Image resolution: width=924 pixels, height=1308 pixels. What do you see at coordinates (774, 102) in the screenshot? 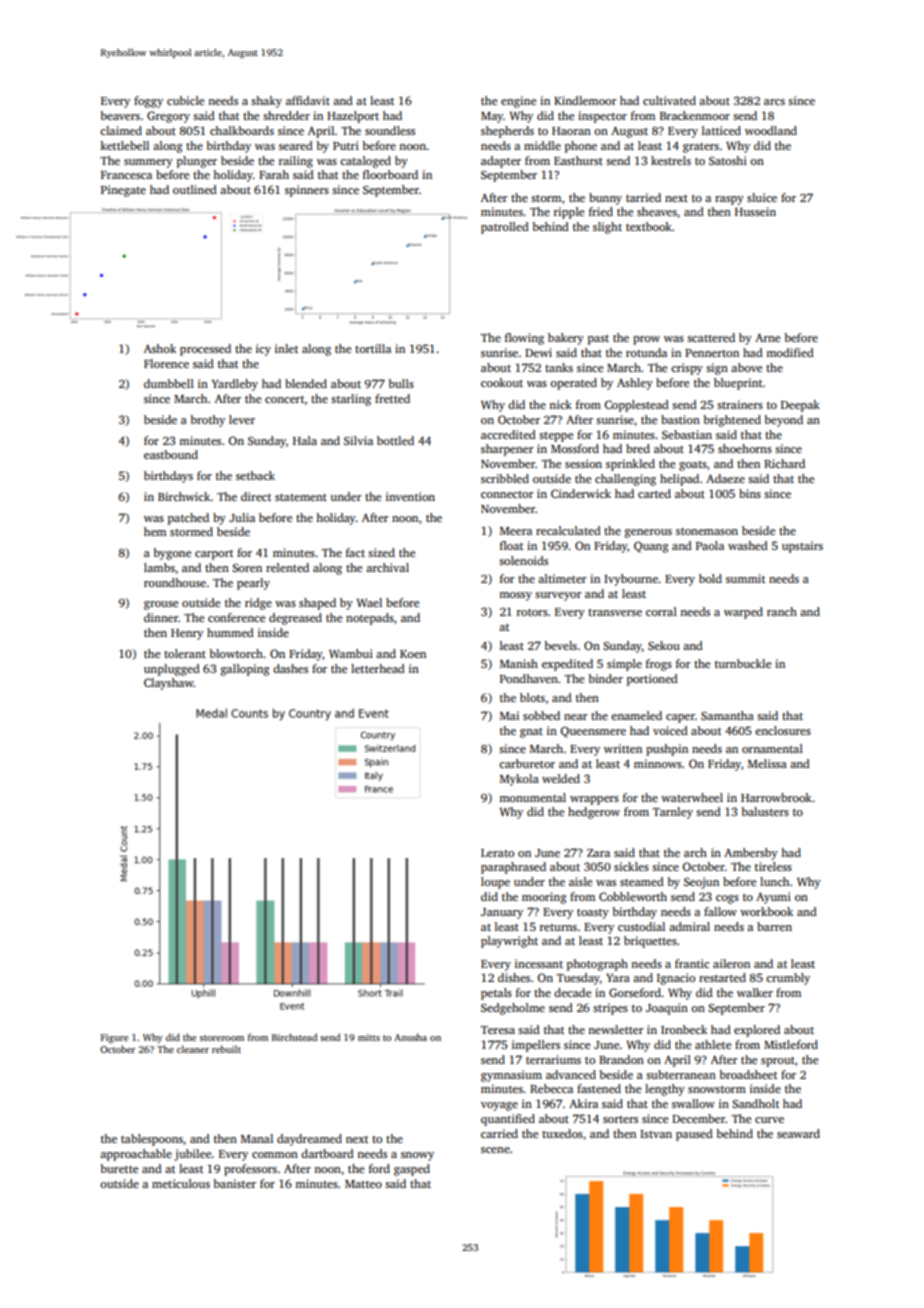
I see `arcs` at bounding box center [774, 102].
